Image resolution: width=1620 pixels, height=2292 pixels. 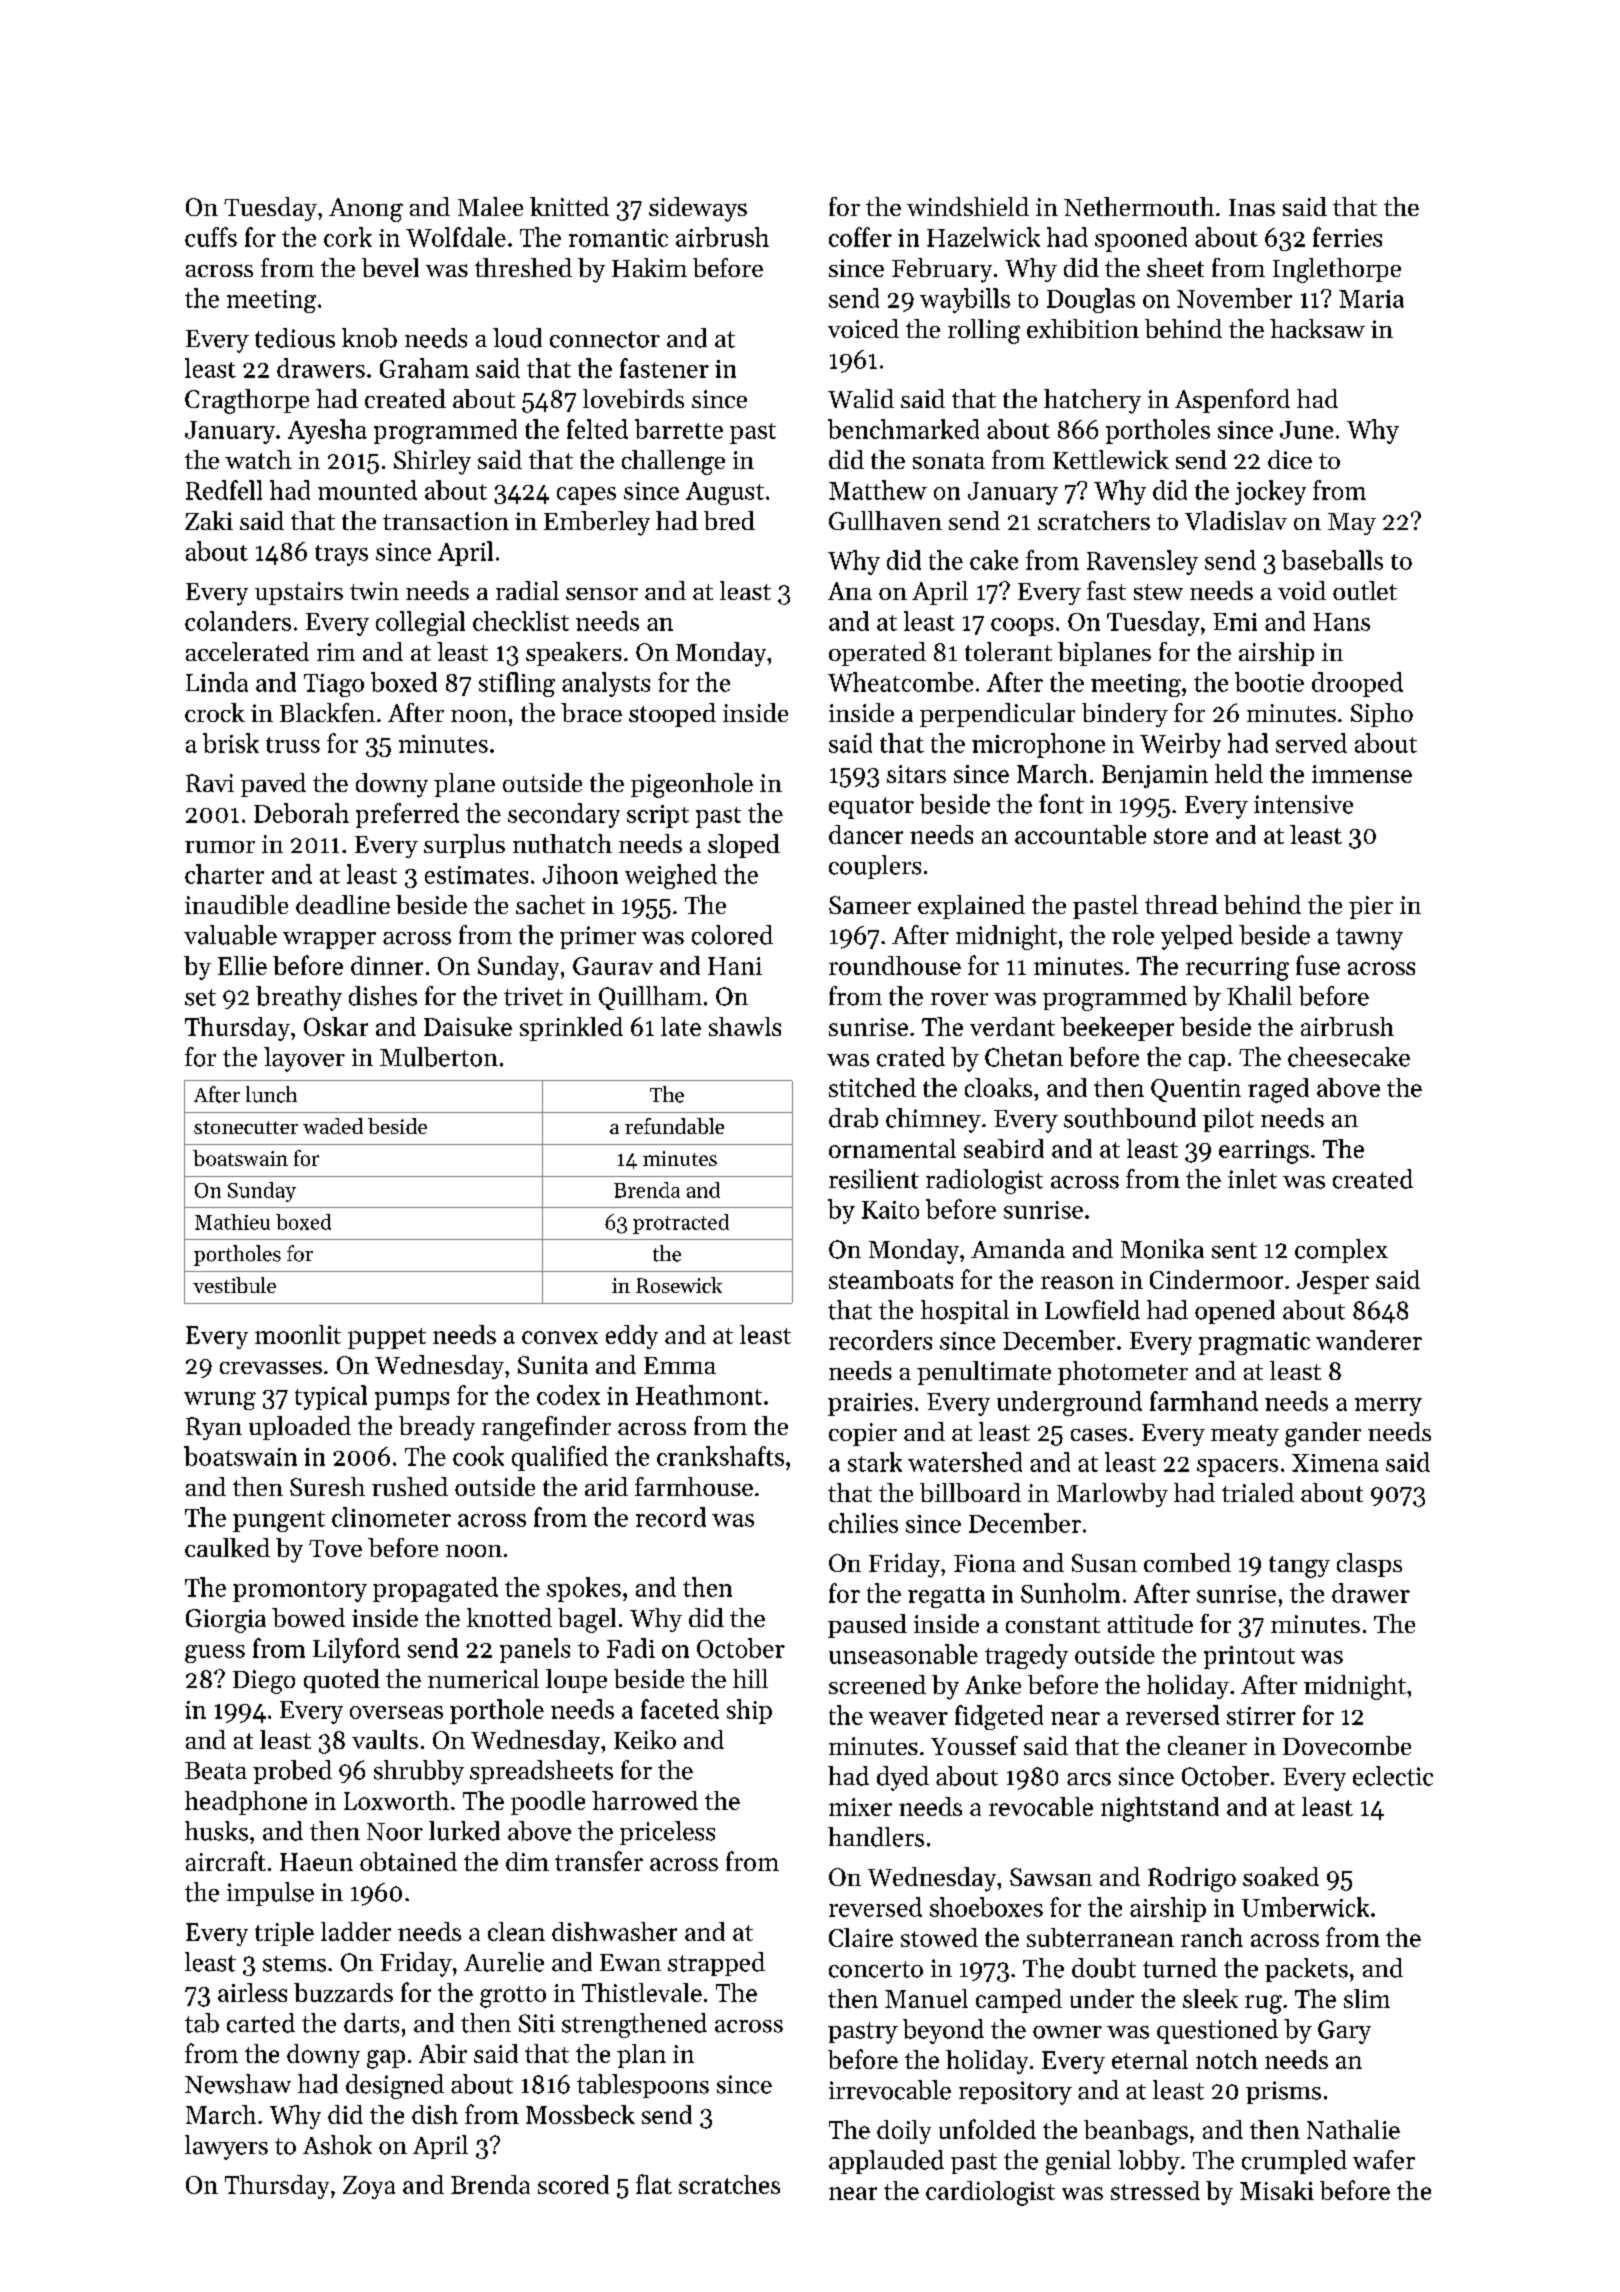 I want to click on scored, so click(x=573, y=2184).
